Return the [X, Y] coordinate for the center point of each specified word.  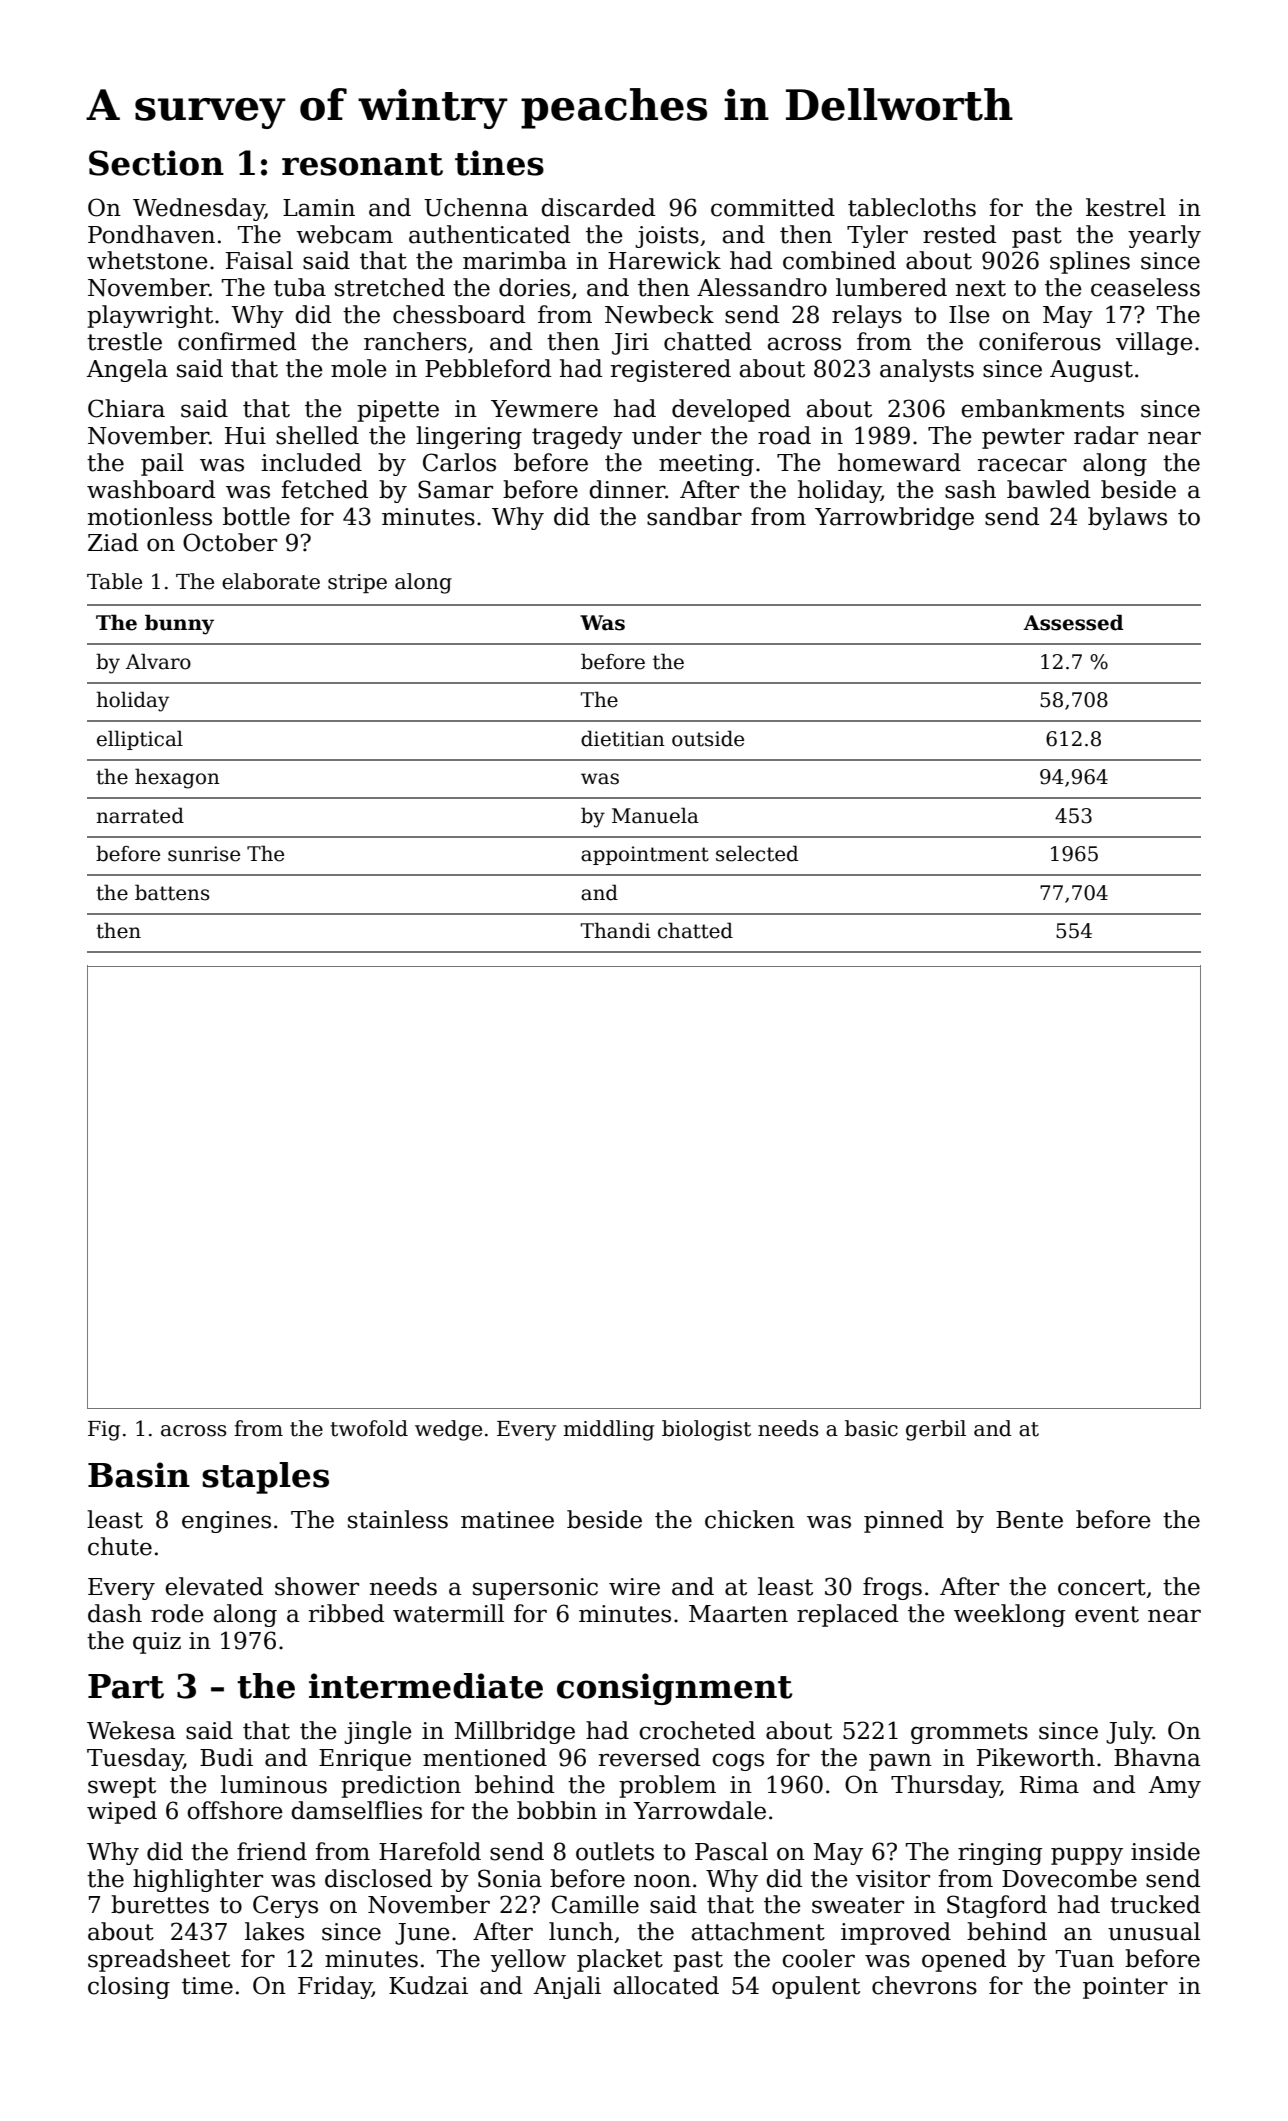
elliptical [140, 740]
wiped [122, 1812]
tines [499, 163]
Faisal [259, 260]
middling [609, 1430]
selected [757, 853]
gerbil [936, 1430]
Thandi [616, 930]
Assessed [1073, 622]
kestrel [1126, 207]
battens [172, 892]
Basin [139, 1475]
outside [708, 738]
